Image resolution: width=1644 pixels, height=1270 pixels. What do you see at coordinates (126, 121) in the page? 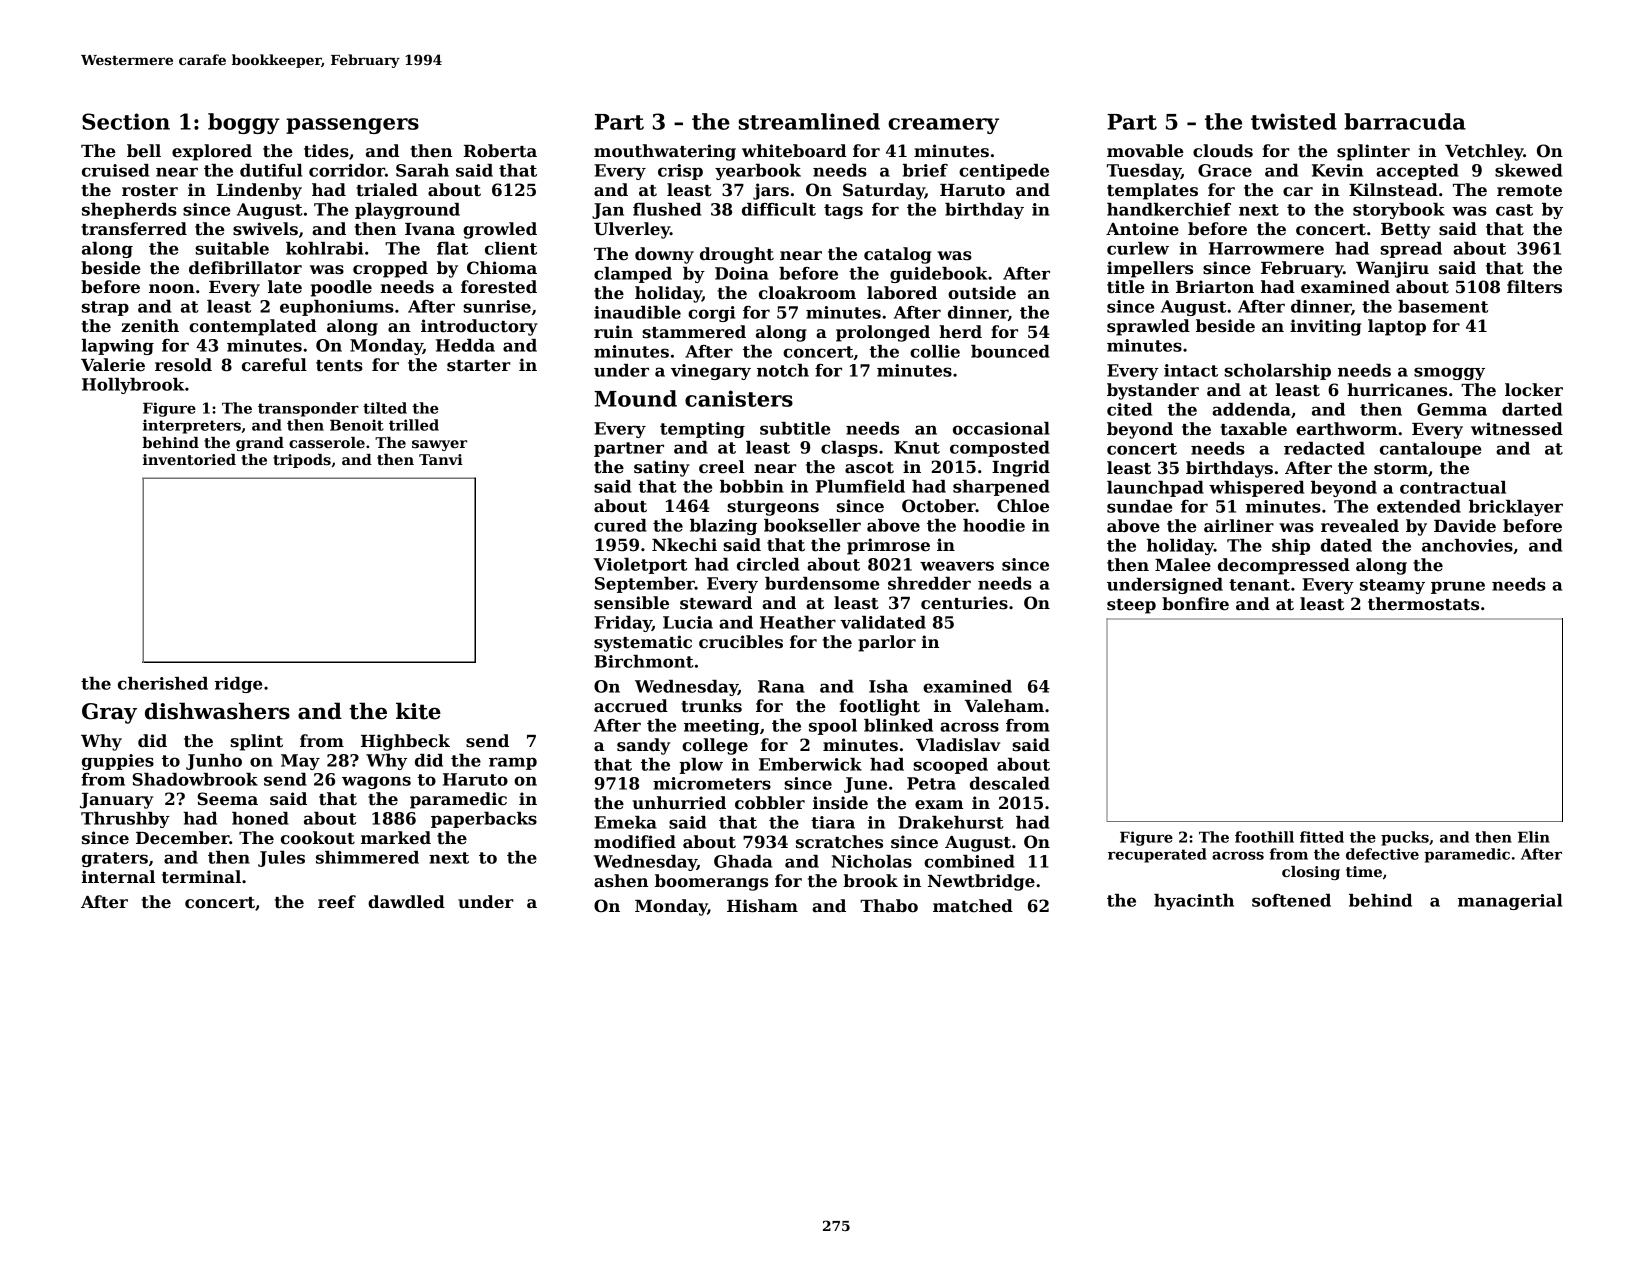
I see `Section` at bounding box center [126, 121].
